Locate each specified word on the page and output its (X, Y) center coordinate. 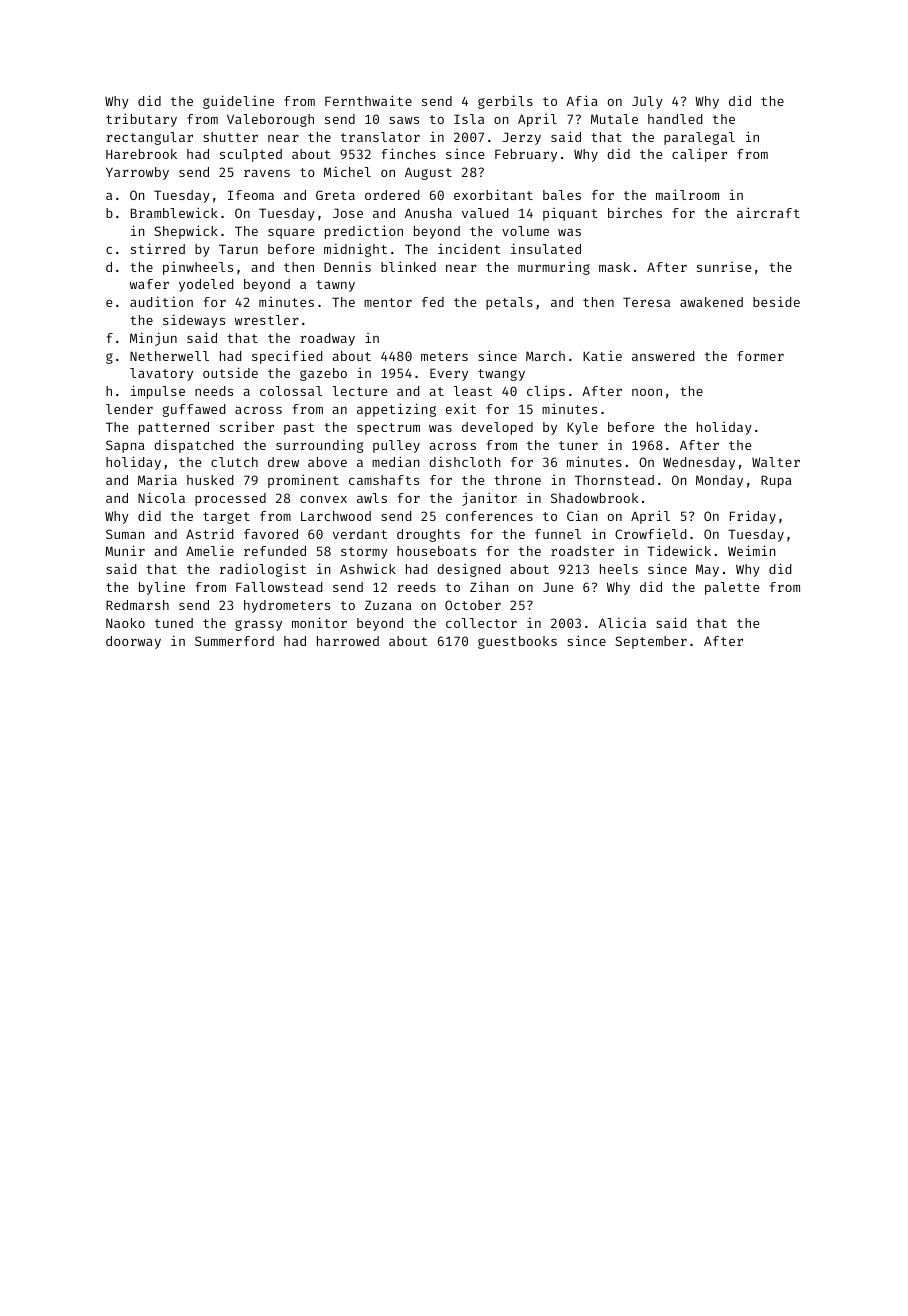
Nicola (161, 497)
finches (408, 153)
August (428, 173)
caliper (699, 155)
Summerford (234, 641)
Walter (776, 462)
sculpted (251, 155)
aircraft (768, 212)
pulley (396, 446)
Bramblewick (174, 212)
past (299, 429)
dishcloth (465, 461)
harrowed (348, 641)
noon (647, 392)
